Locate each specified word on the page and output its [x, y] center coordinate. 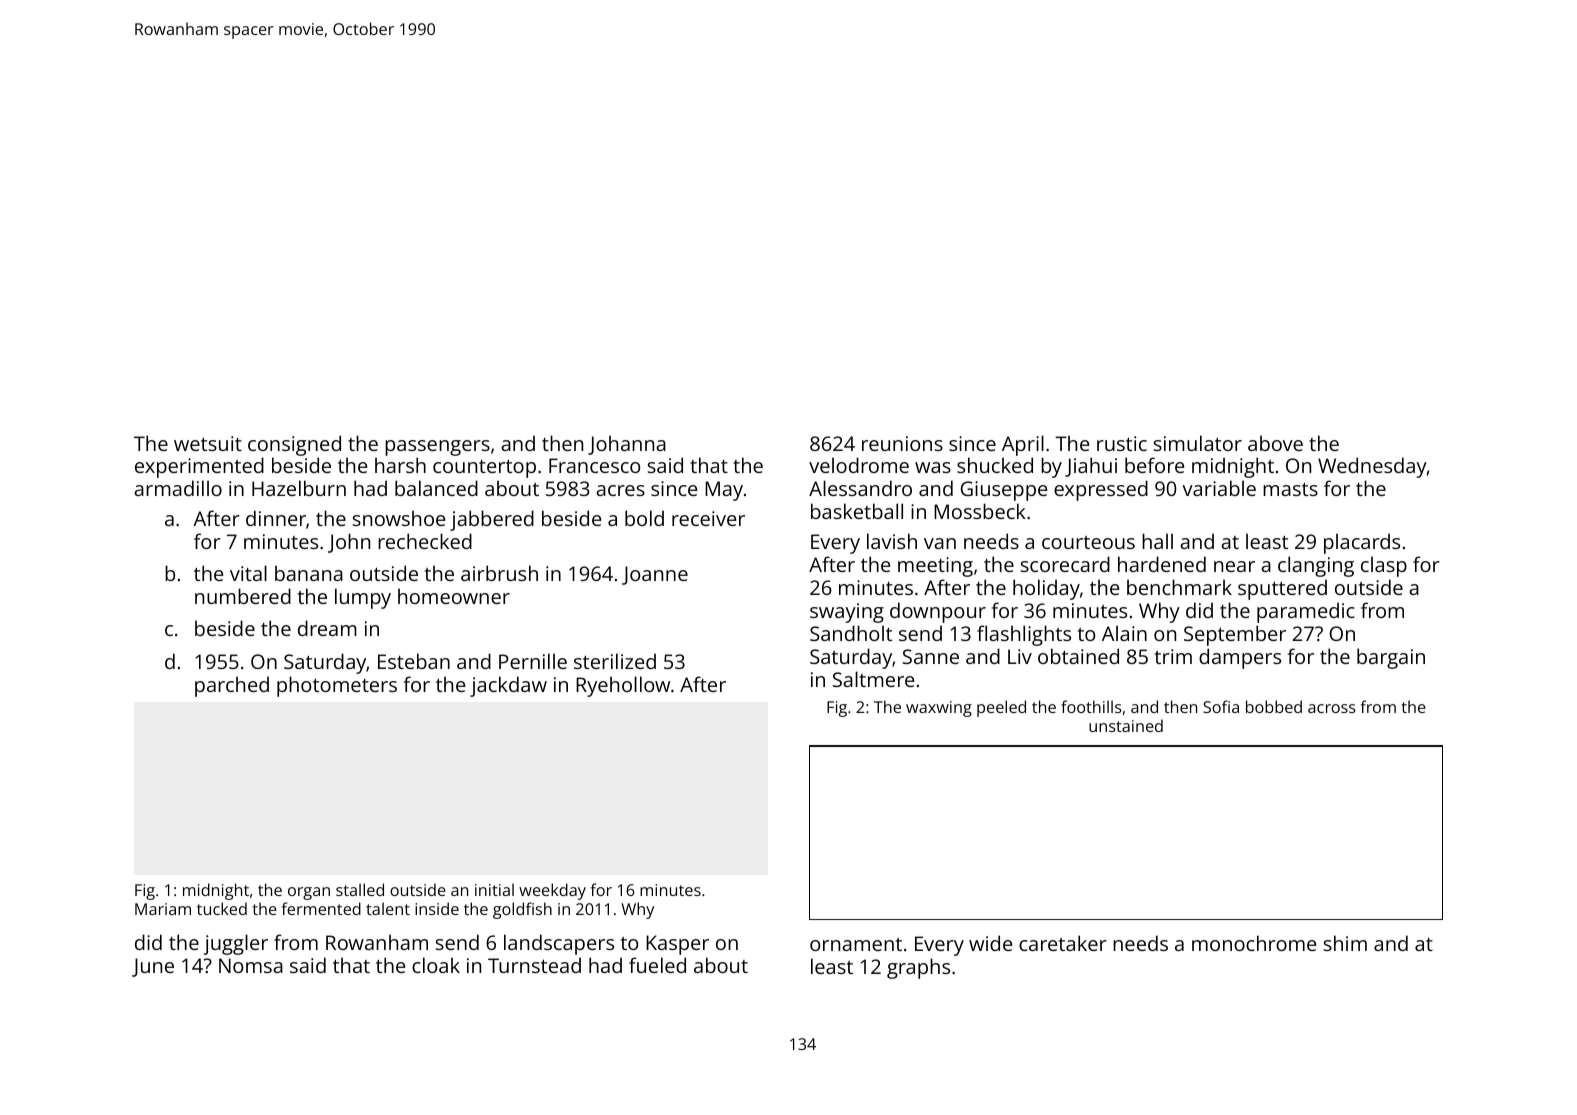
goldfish [522, 910]
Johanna [627, 445]
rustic [1122, 443]
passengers [437, 448]
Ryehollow [623, 686]
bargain [1391, 658]
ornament [856, 944]
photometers [337, 686]
